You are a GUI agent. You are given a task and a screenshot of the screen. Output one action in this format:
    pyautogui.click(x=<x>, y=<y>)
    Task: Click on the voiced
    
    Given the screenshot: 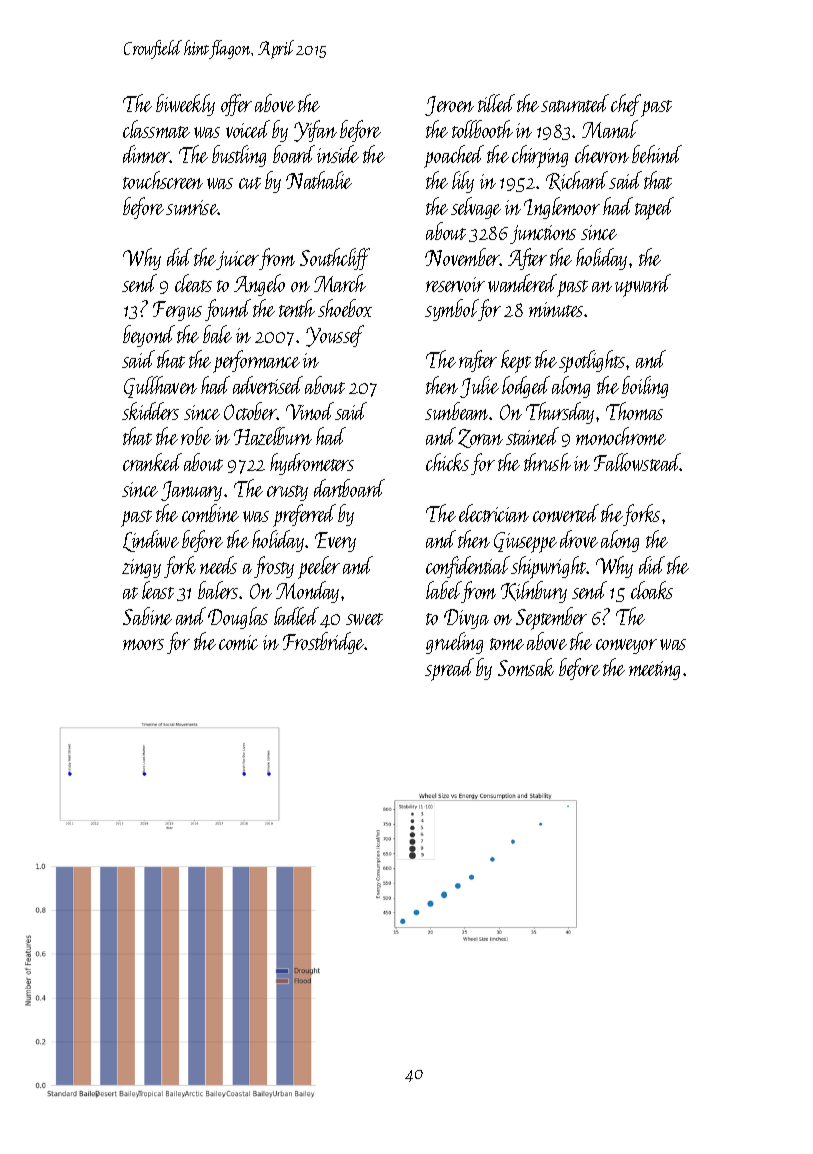 What is the action you would take?
    pyautogui.click(x=248, y=129)
